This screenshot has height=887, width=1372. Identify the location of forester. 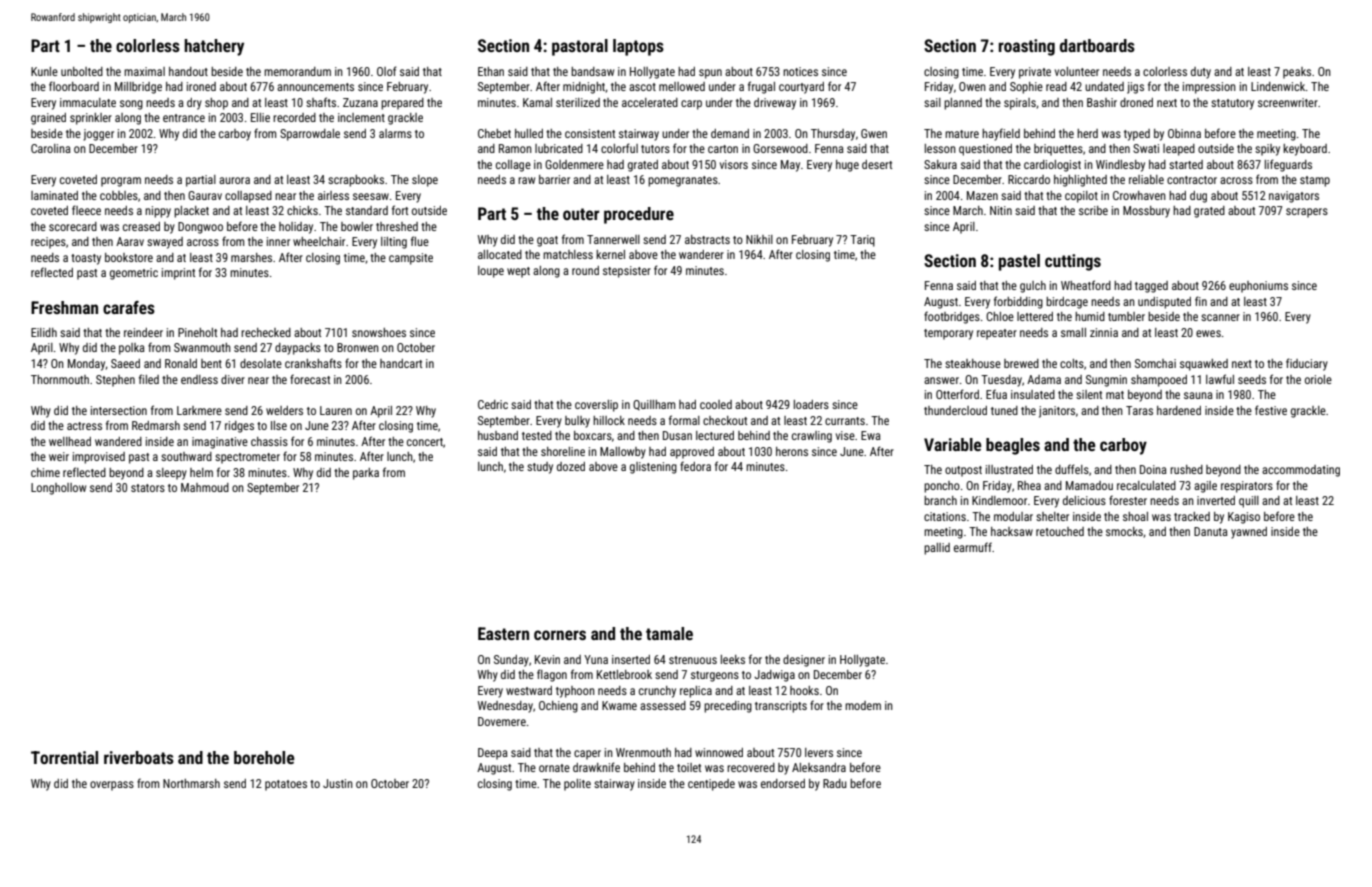
(1128, 500).
